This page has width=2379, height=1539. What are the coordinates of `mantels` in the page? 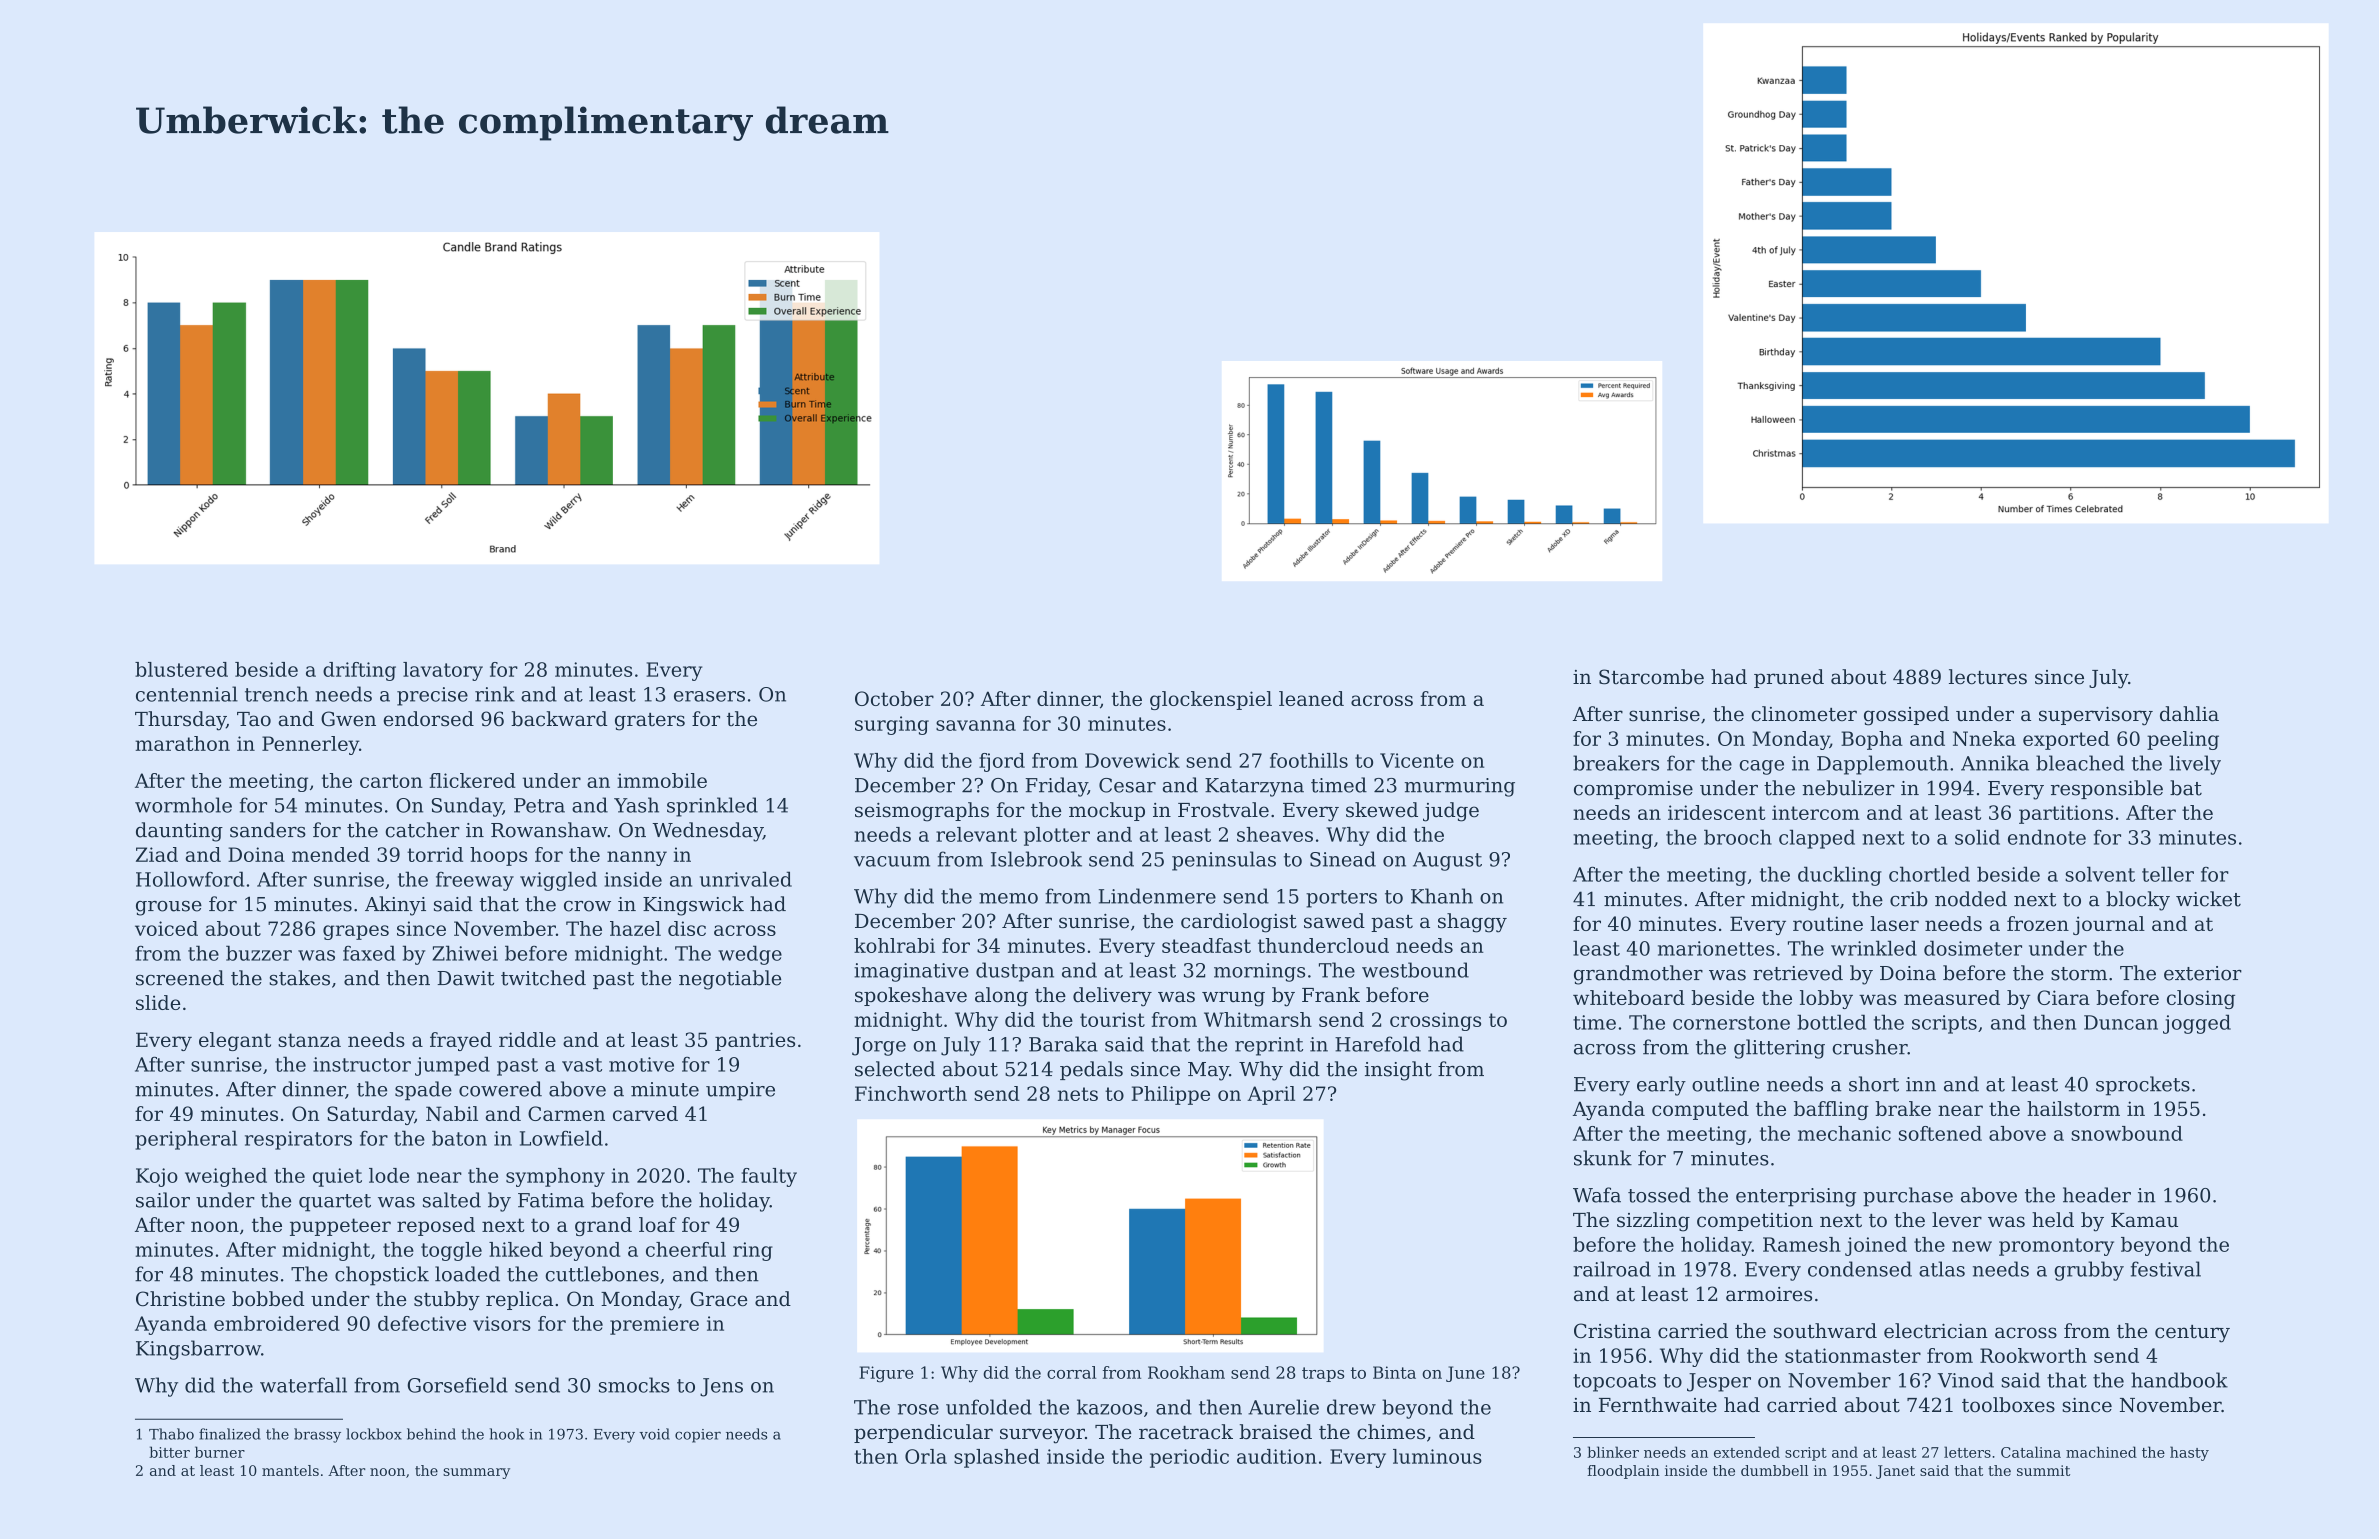 It's located at (290, 1470).
